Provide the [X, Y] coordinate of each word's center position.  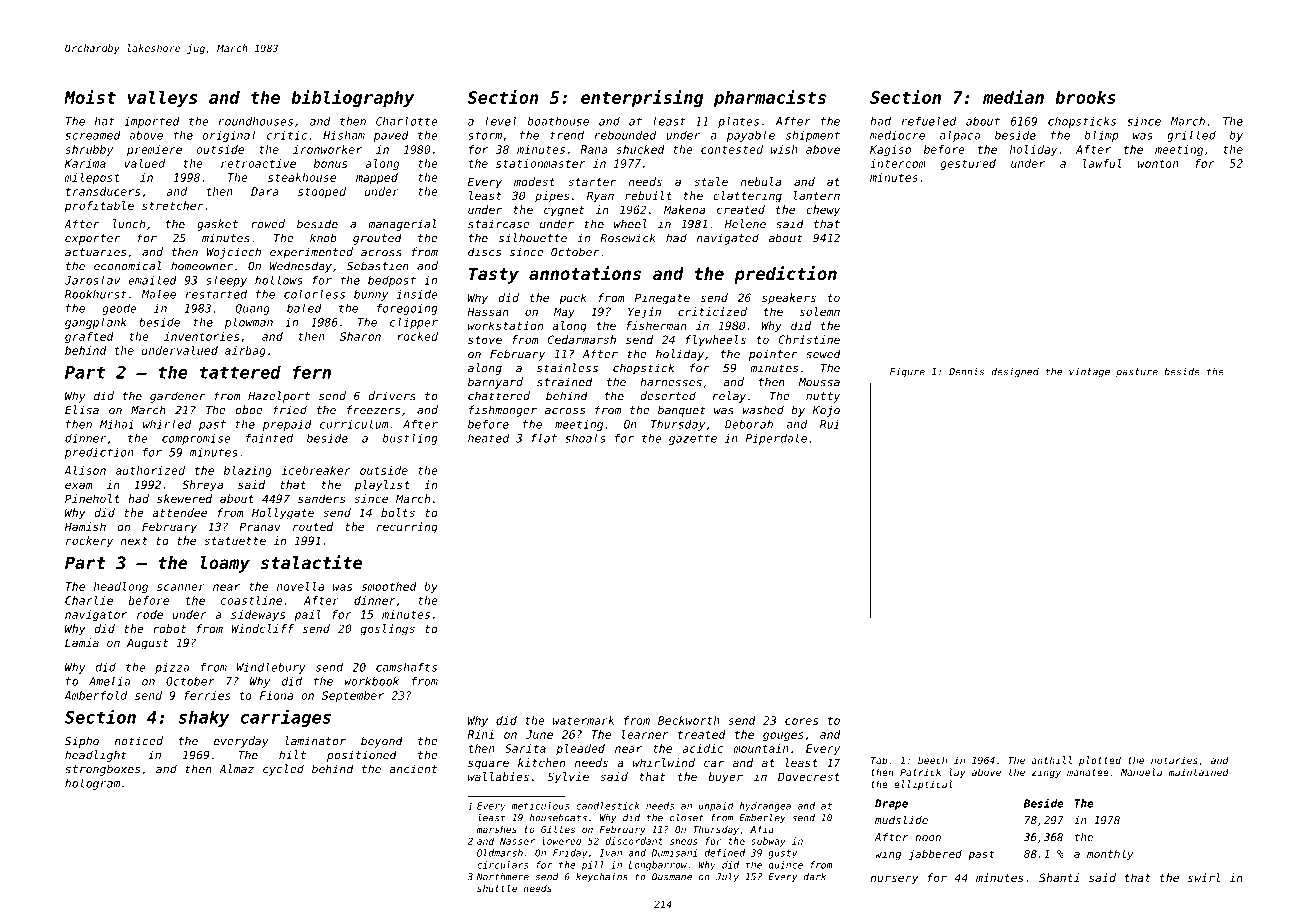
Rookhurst [96, 294]
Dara [265, 191]
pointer [773, 355]
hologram [92, 784]
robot [169, 628]
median [1013, 97]
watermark [583, 720]
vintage [1089, 373]
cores [801, 721]
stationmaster [540, 163]
